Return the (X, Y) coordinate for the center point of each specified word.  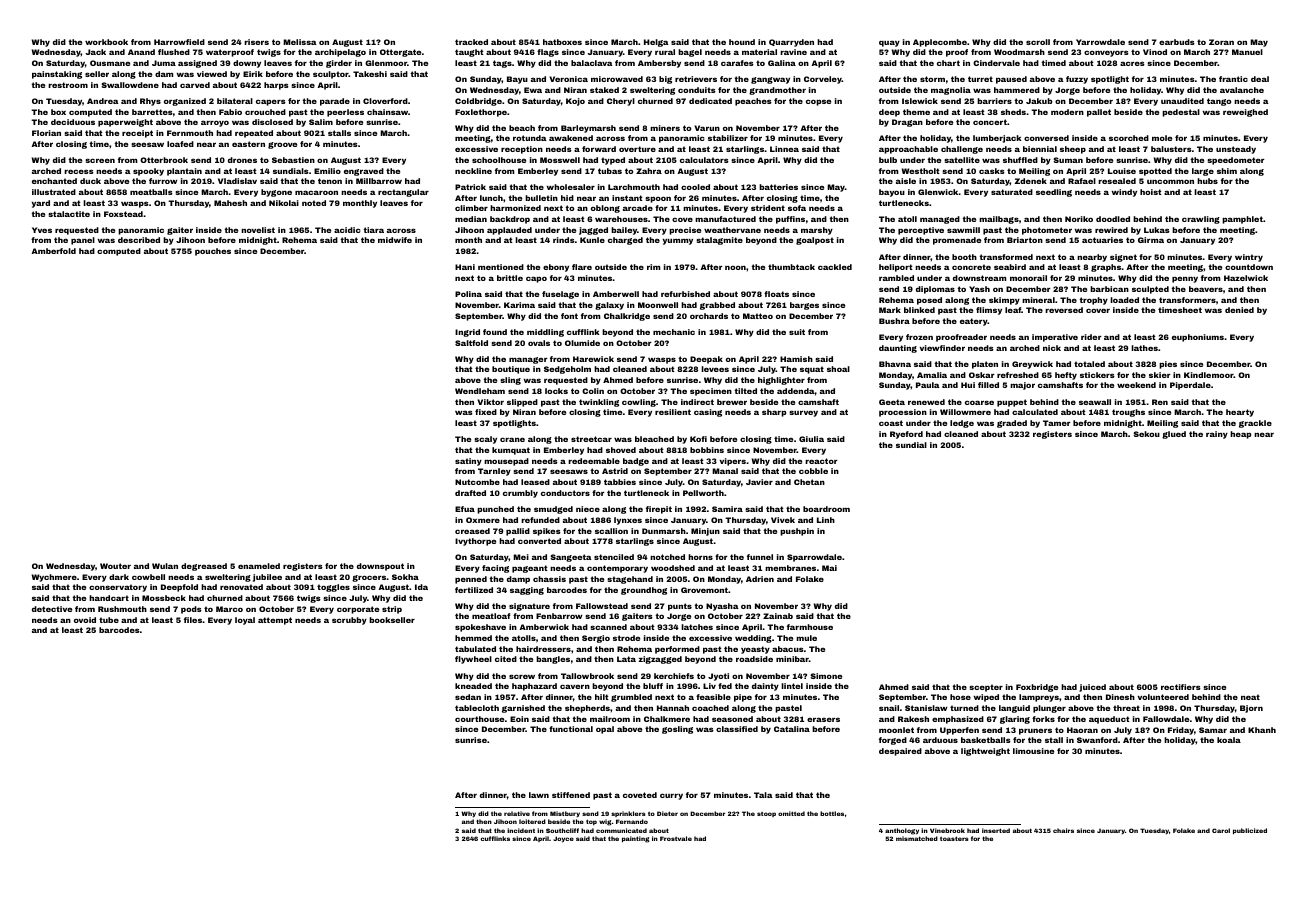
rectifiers (1181, 687)
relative (517, 813)
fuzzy (1077, 80)
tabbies (620, 482)
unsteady (1236, 150)
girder (339, 64)
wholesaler (571, 187)
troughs (1128, 413)
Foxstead (123, 214)
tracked (471, 42)
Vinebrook (947, 830)
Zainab (778, 616)
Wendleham (480, 391)
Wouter (115, 566)
